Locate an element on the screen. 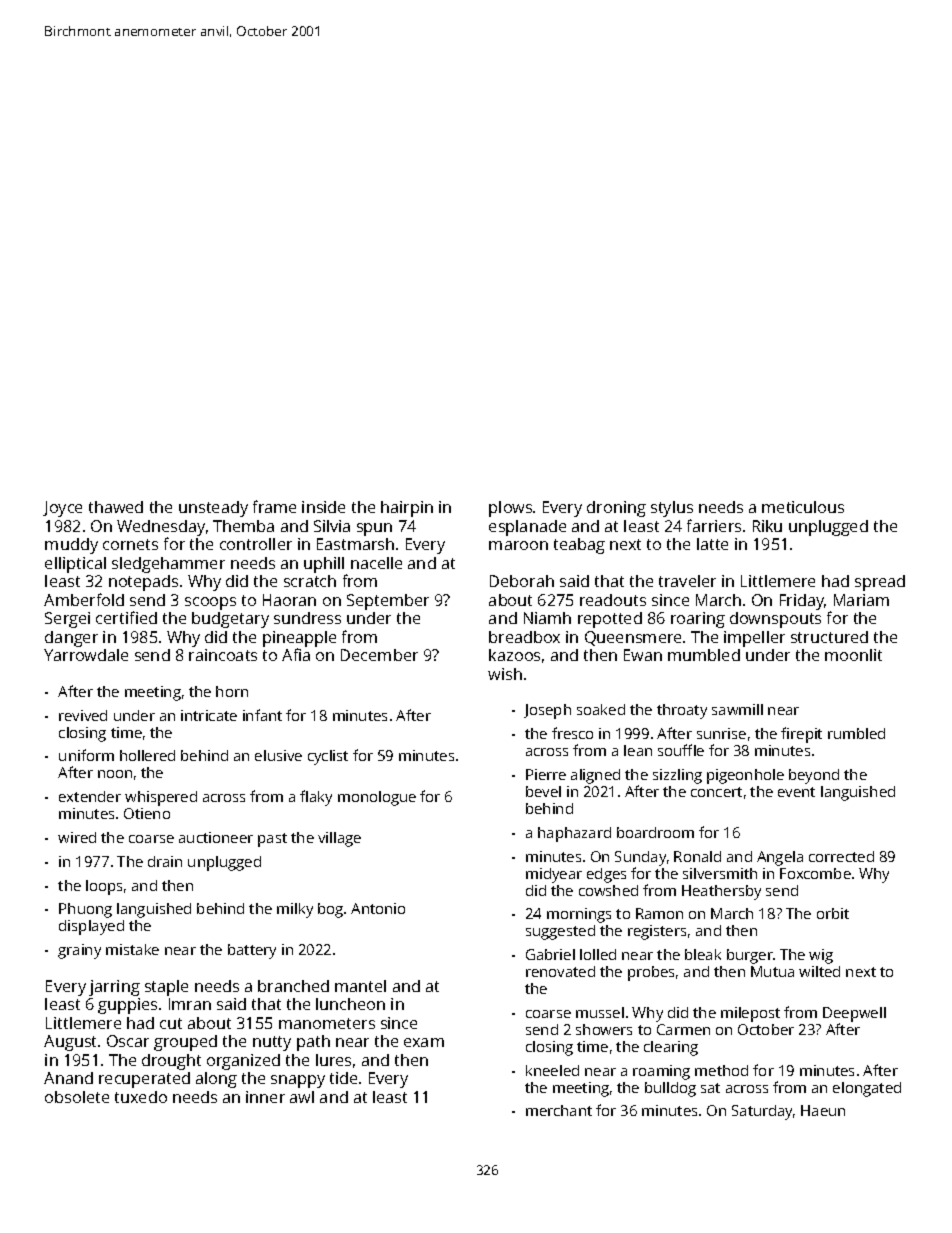 This screenshot has width=952, height=1233. corrected is located at coordinates (841, 856).
